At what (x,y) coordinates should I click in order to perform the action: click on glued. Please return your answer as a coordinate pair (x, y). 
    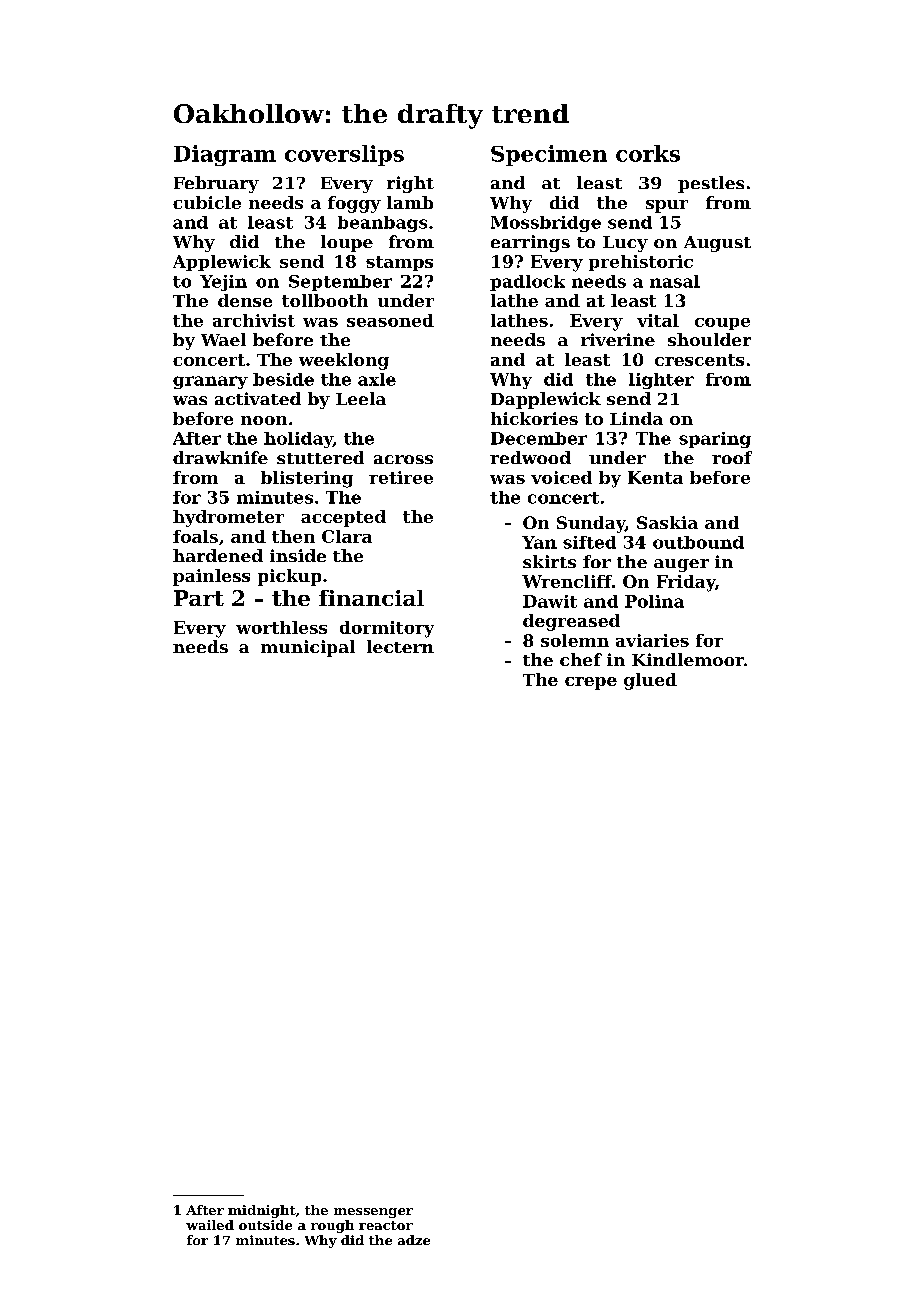
    Looking at the image, I should click on (650, 681).
